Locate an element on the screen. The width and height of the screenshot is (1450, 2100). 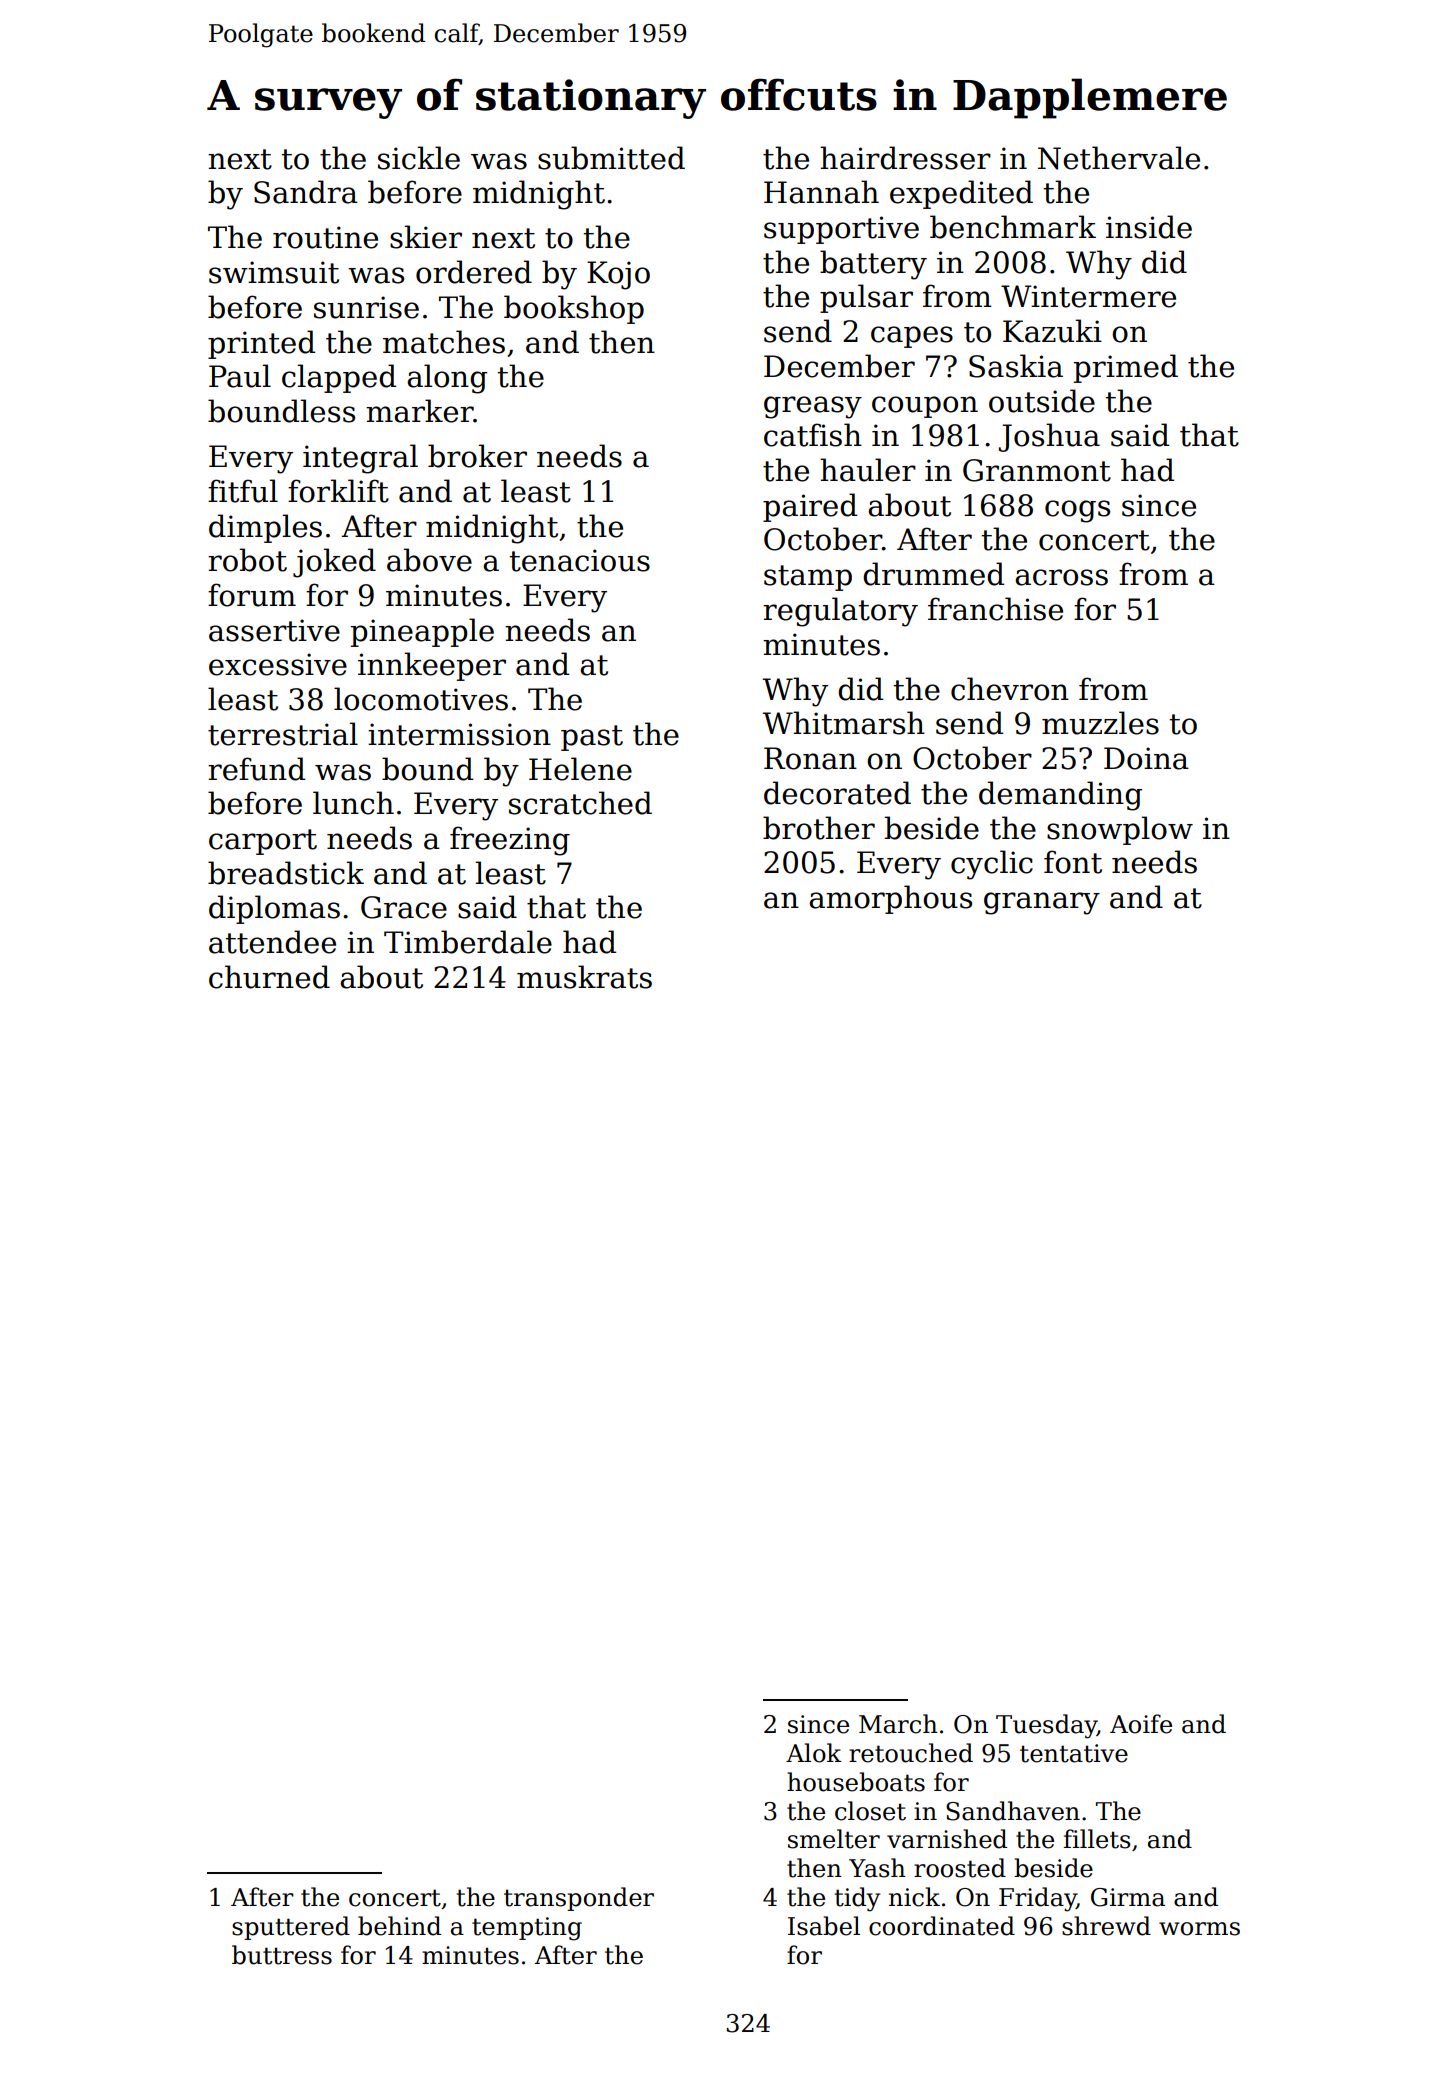
Alok is located at coordinates (814, 1753).
